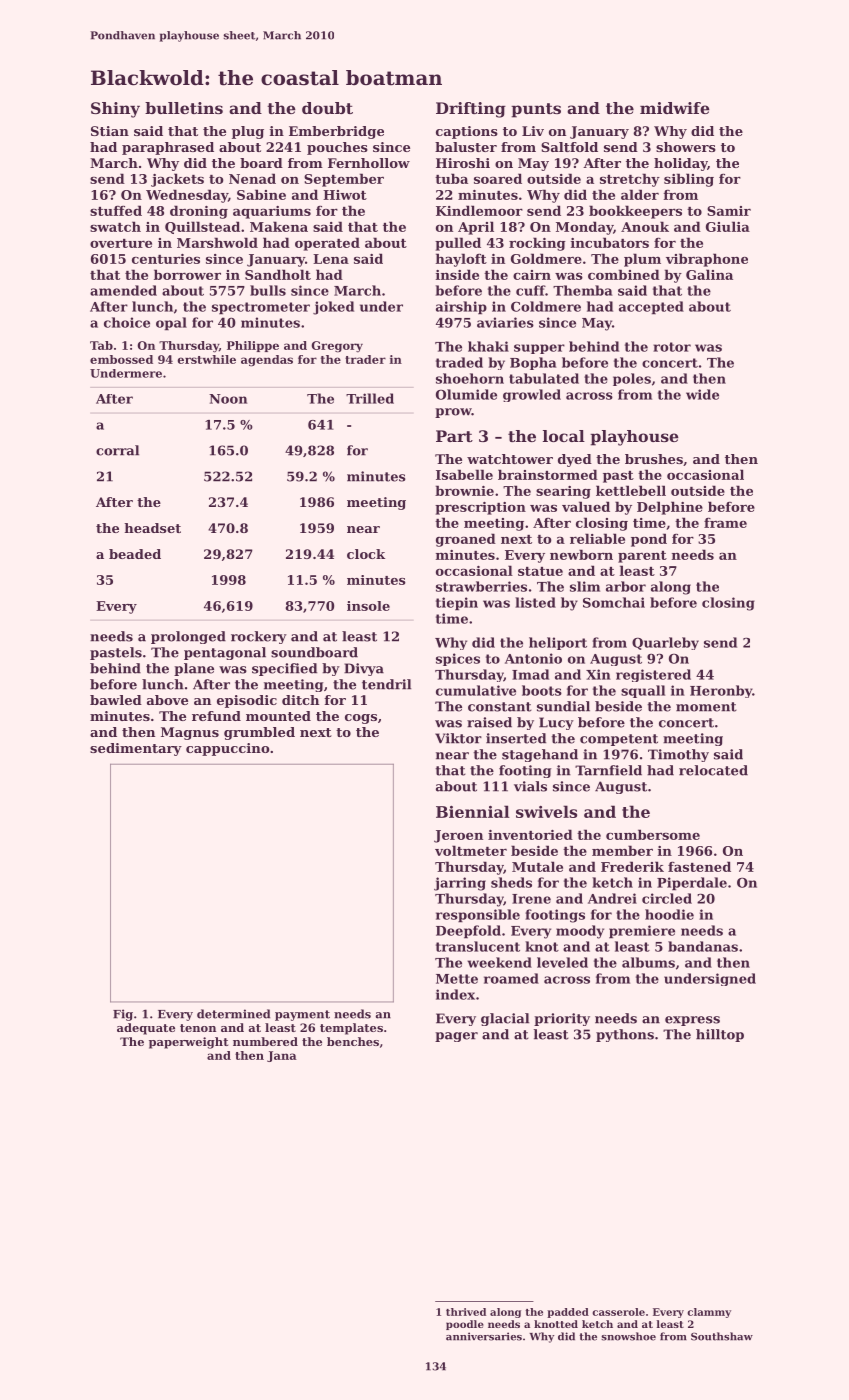  What do you see at coordinates (457, 603) in the document?
I see `tiepin` at bounding box center [457, 603].
